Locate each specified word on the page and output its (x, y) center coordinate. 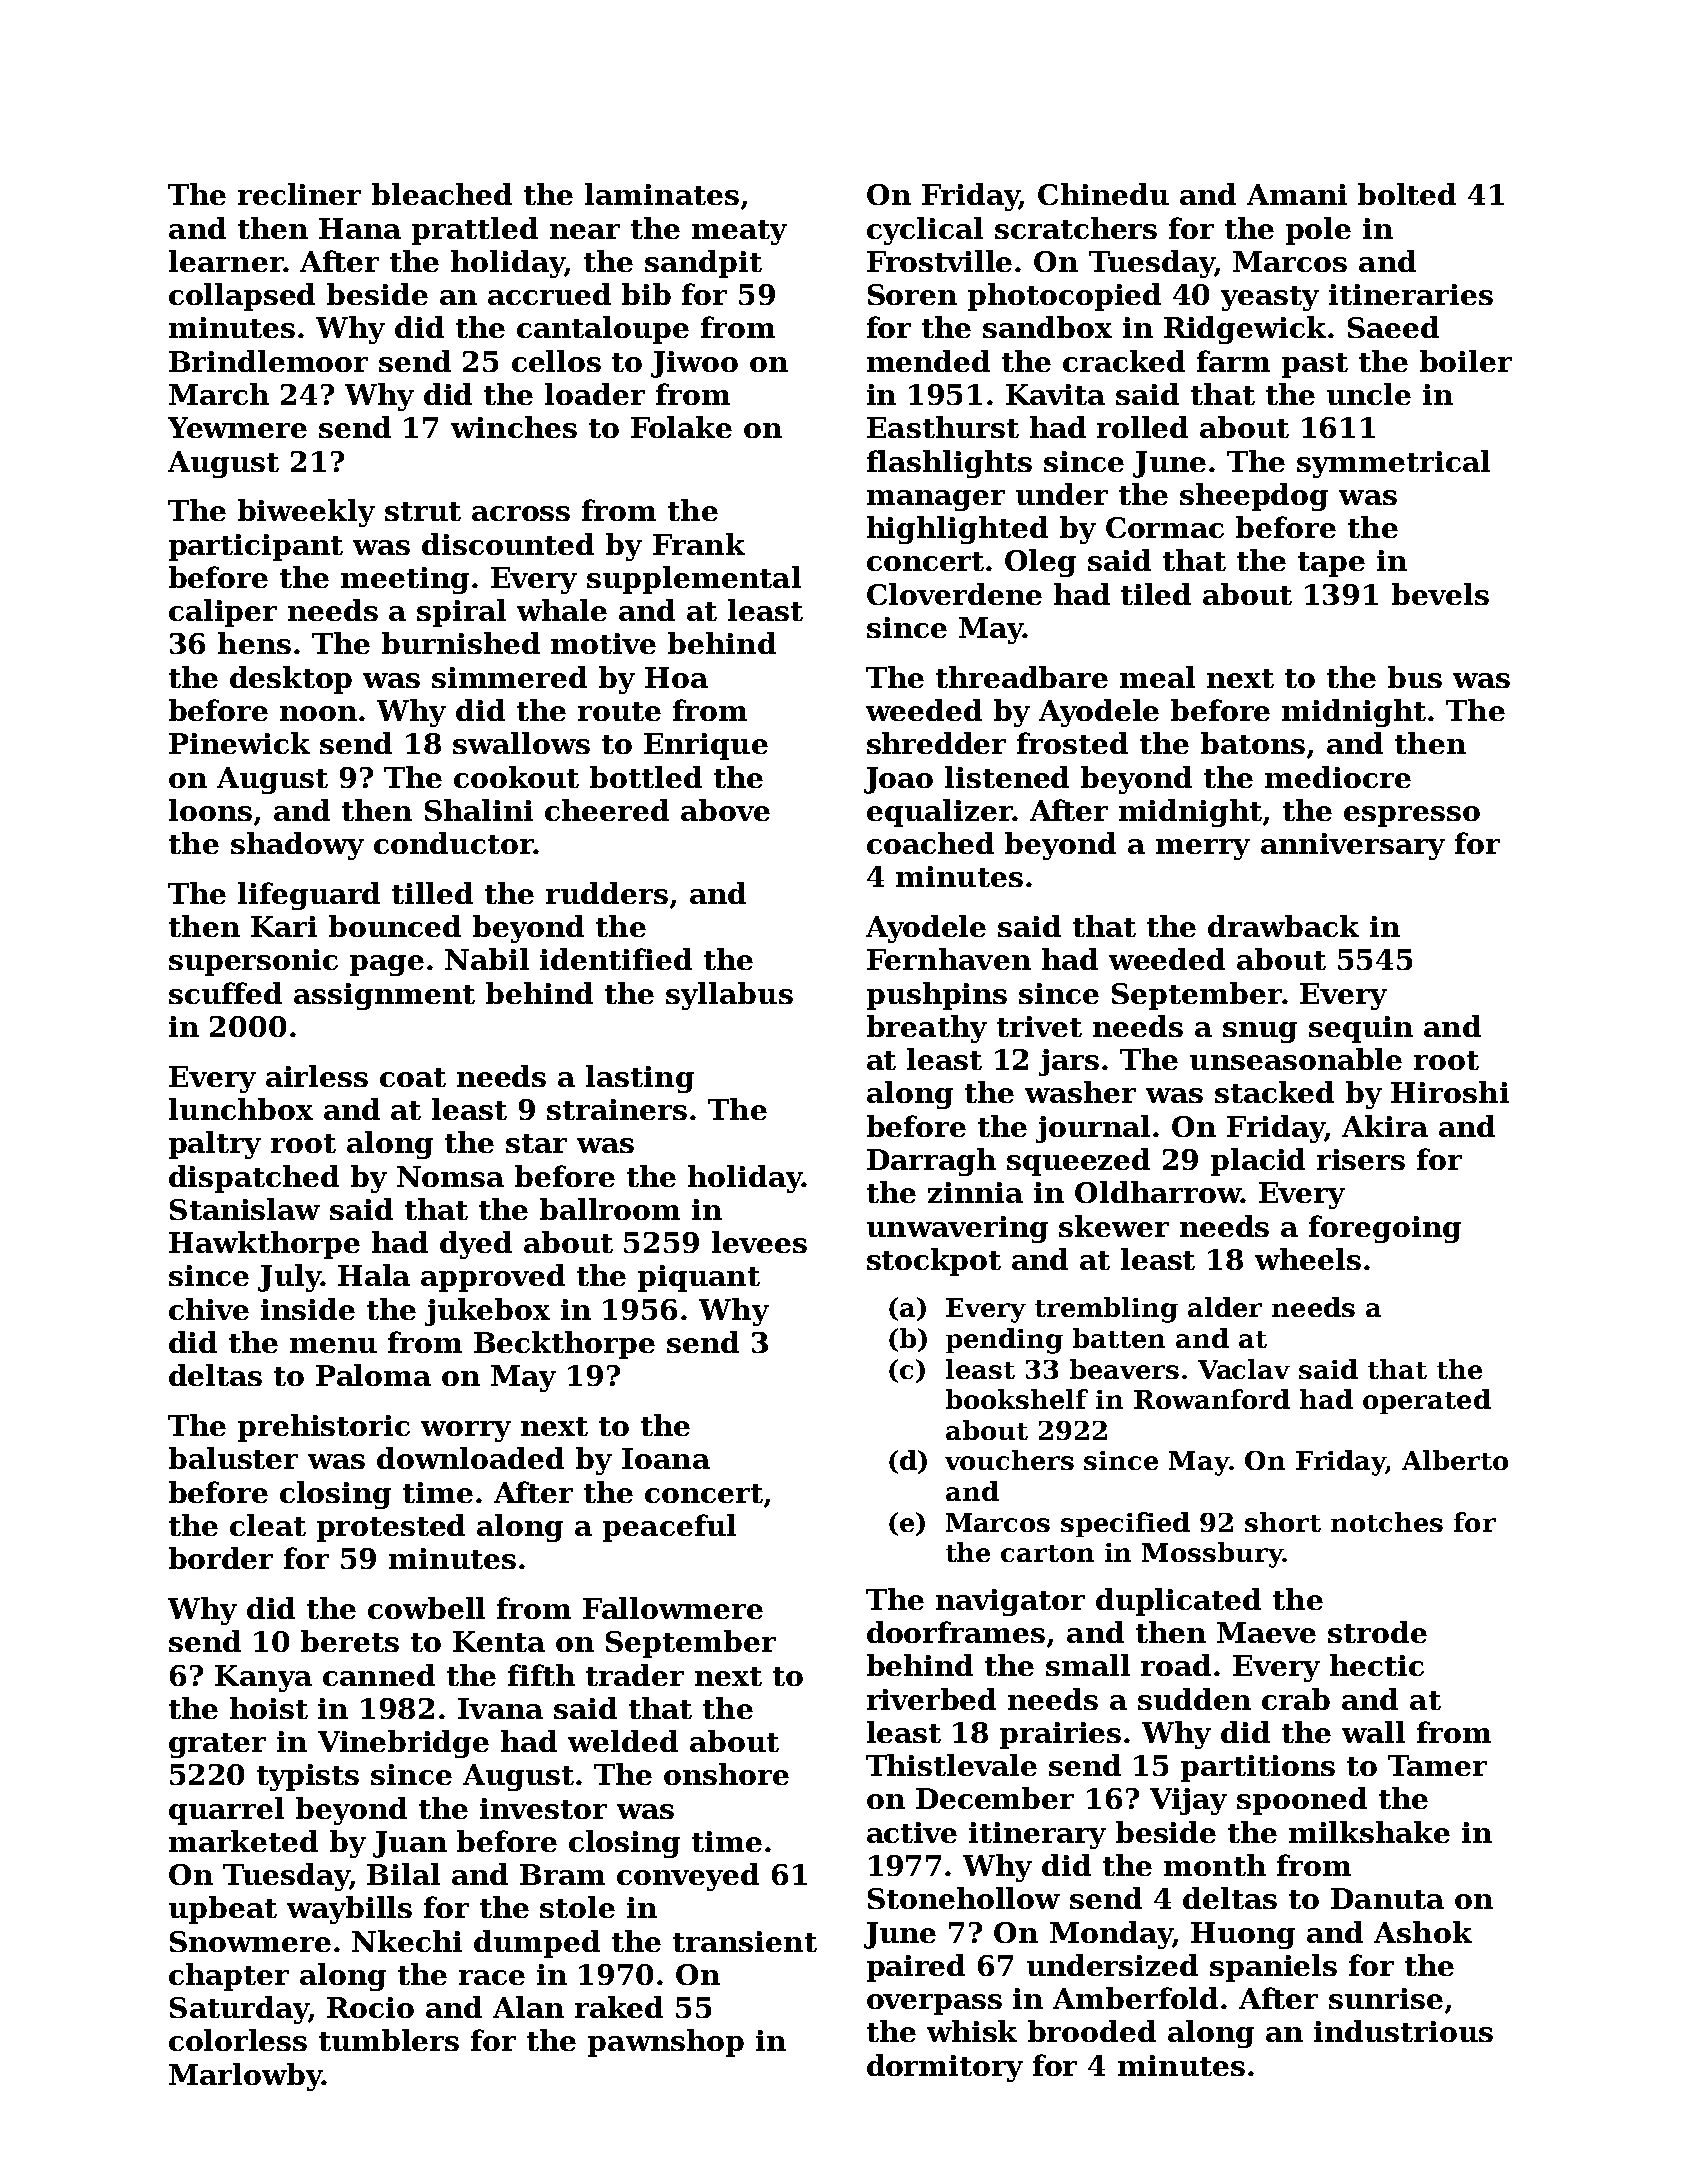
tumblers (389, 2040)
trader (635, 1675)
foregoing (1385, 1229)
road (1176, 1665)
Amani (1297, 194)
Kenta (499, 1641)
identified (616, 959)
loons (210, 810)
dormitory (945, 2068)
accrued (549, 294)
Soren (912, 294)
